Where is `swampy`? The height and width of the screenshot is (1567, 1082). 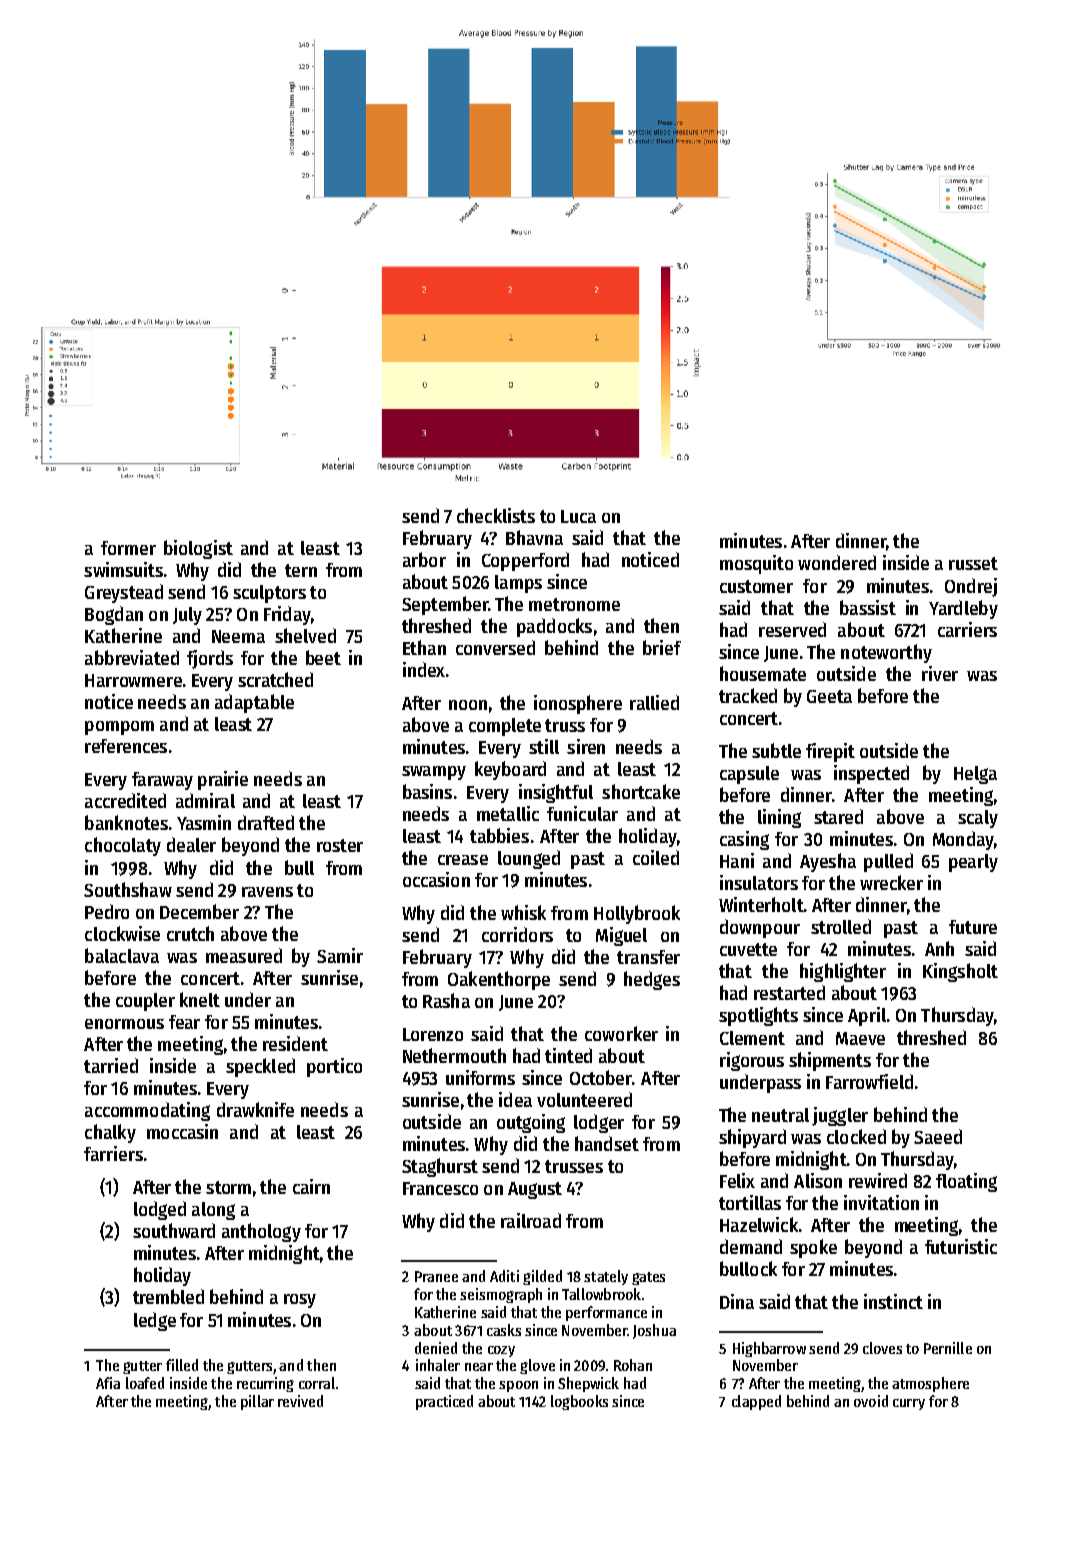
swampy is located at coordinates (434, 773).
